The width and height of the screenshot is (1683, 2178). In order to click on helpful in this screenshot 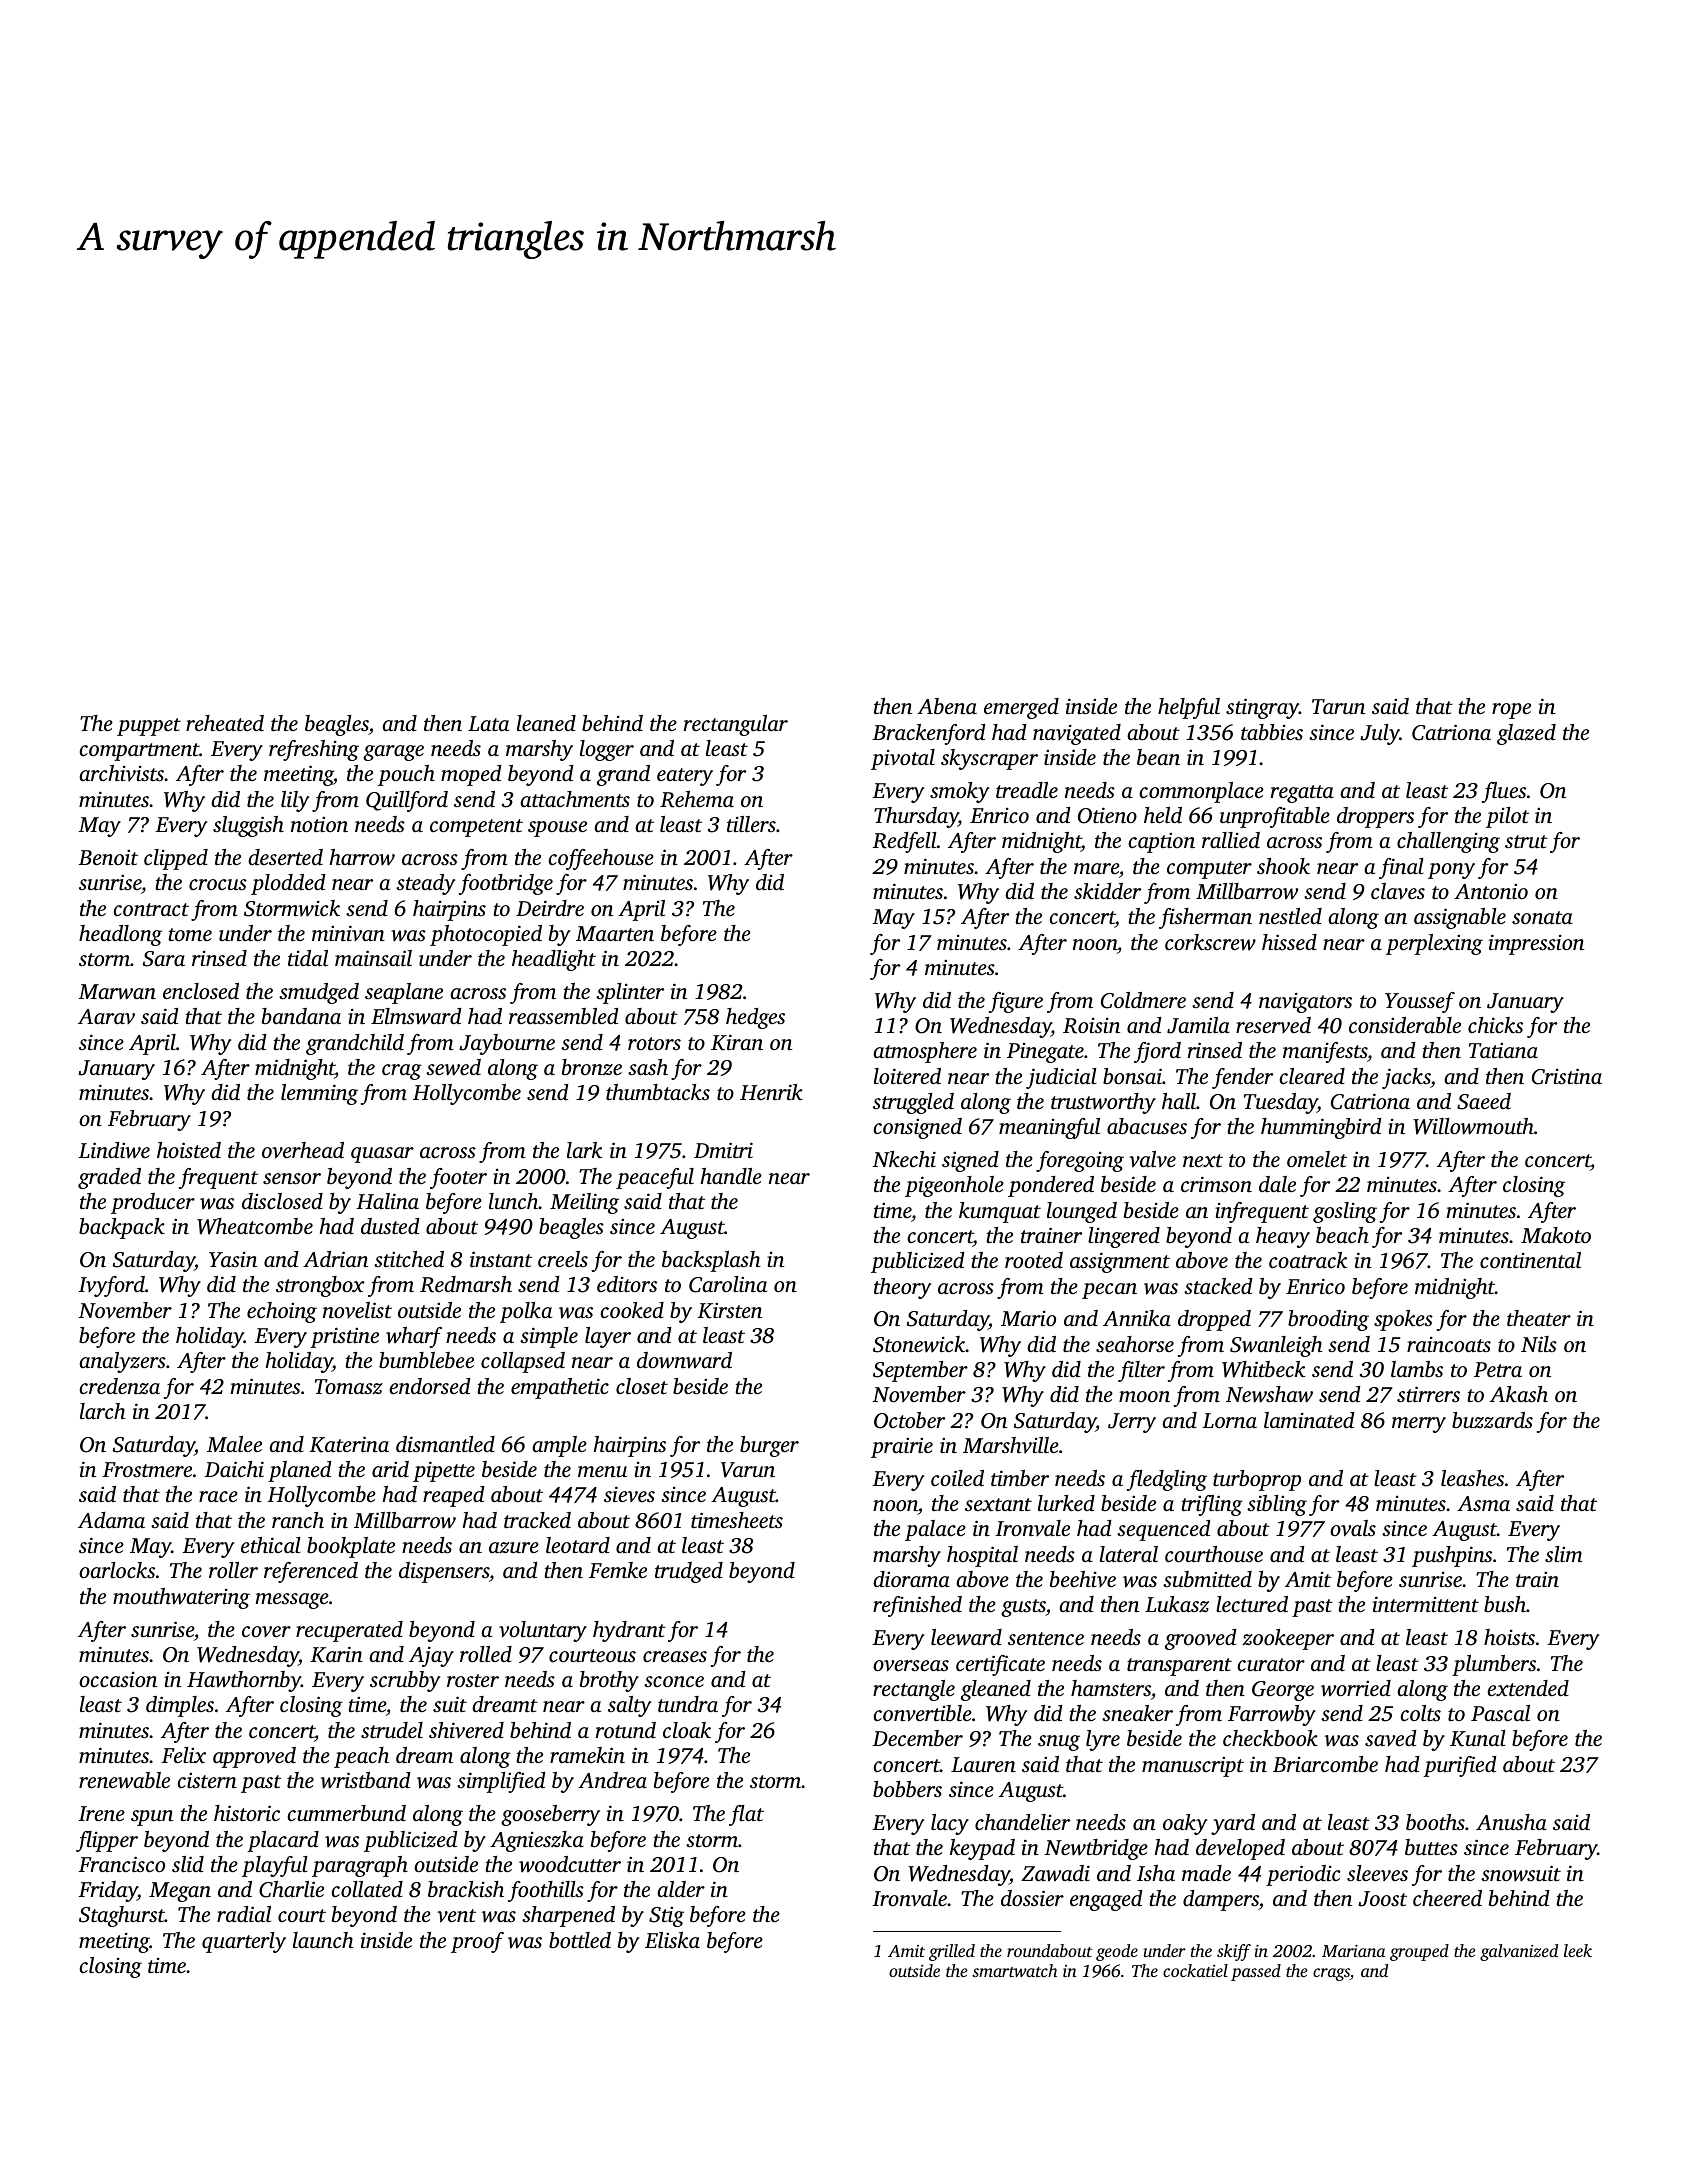, I will do `click(1189, 708)`.
